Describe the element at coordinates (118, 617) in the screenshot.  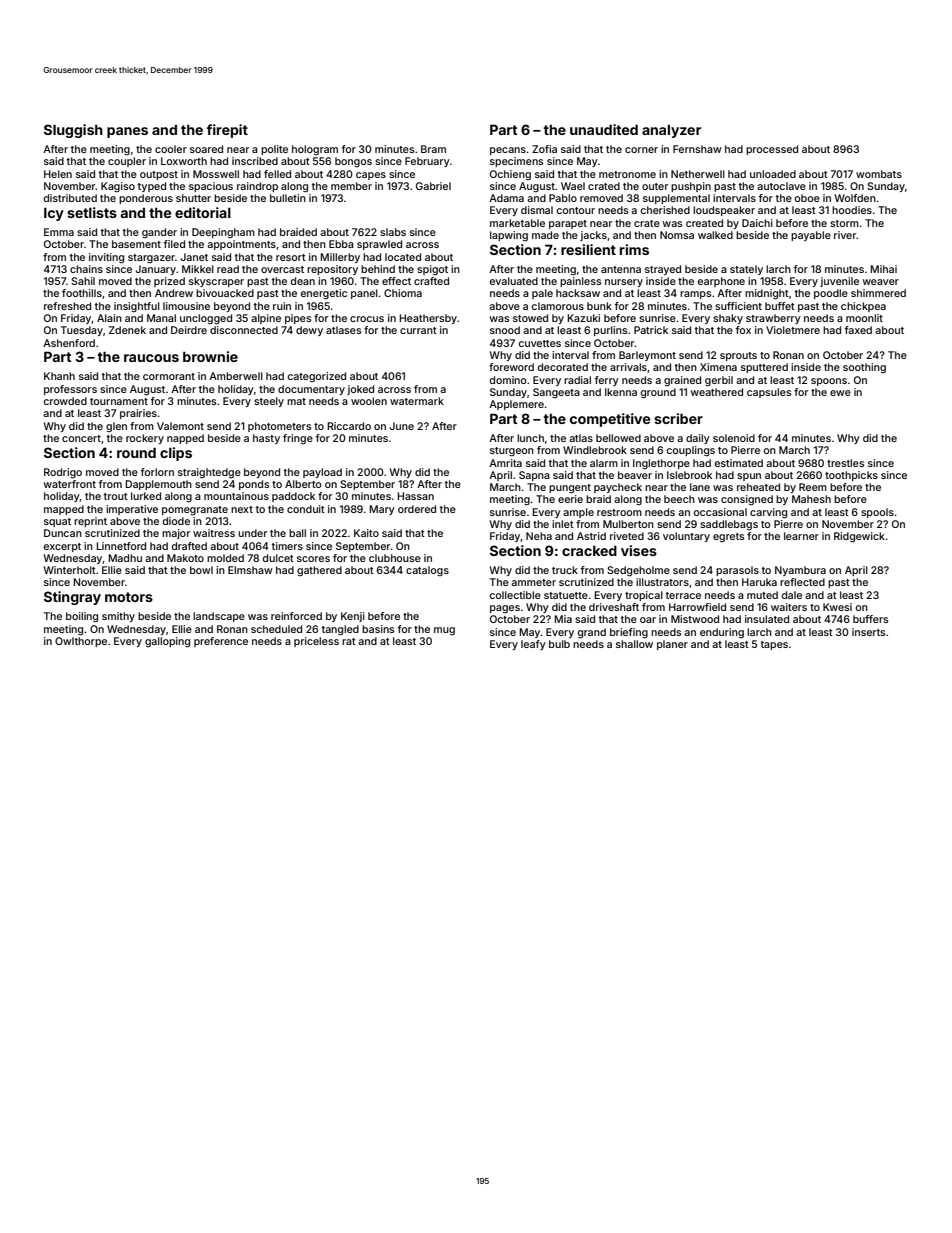
I see `smithy` at that location.
